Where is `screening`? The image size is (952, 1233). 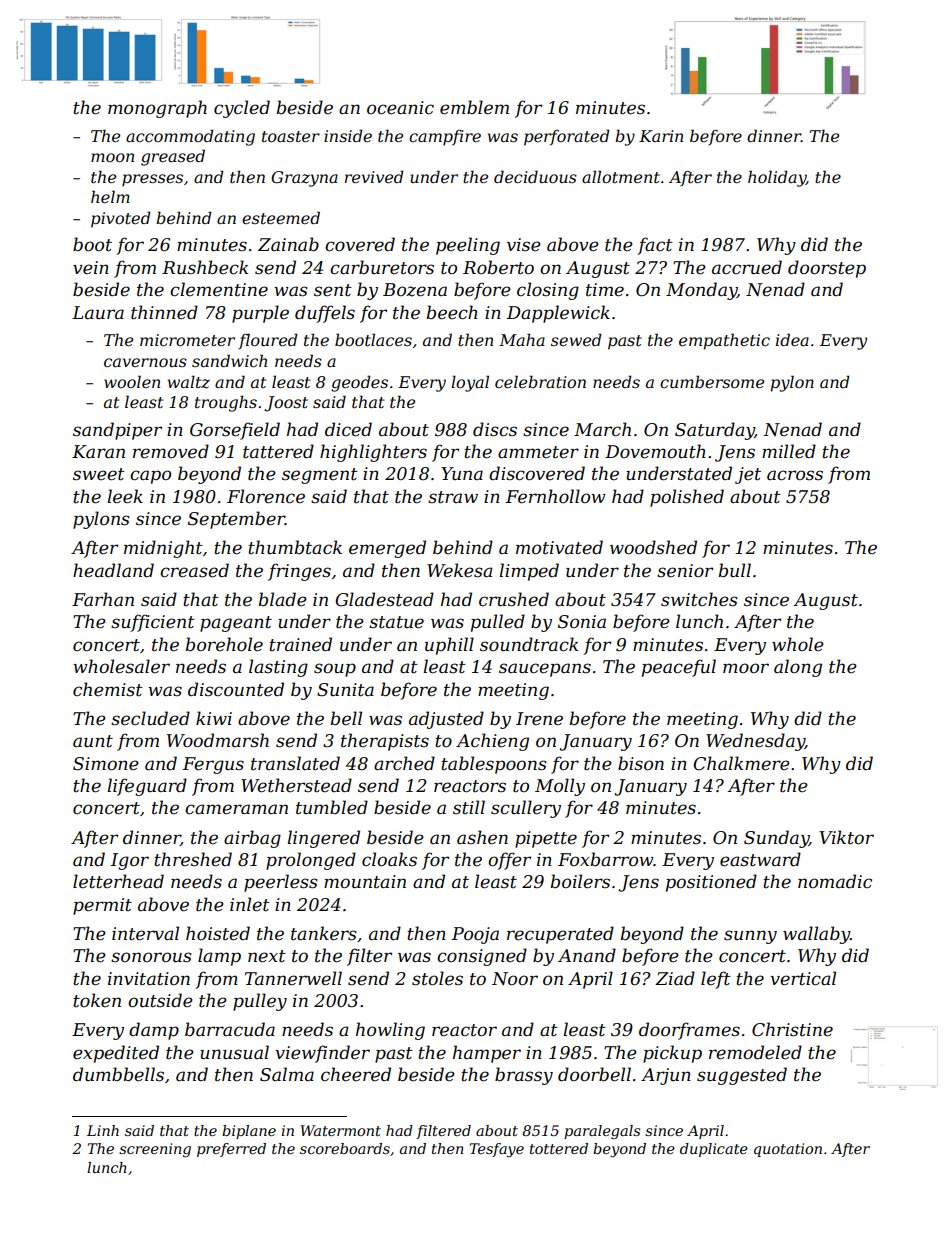 screening is located at coordinates (155, 1150).
